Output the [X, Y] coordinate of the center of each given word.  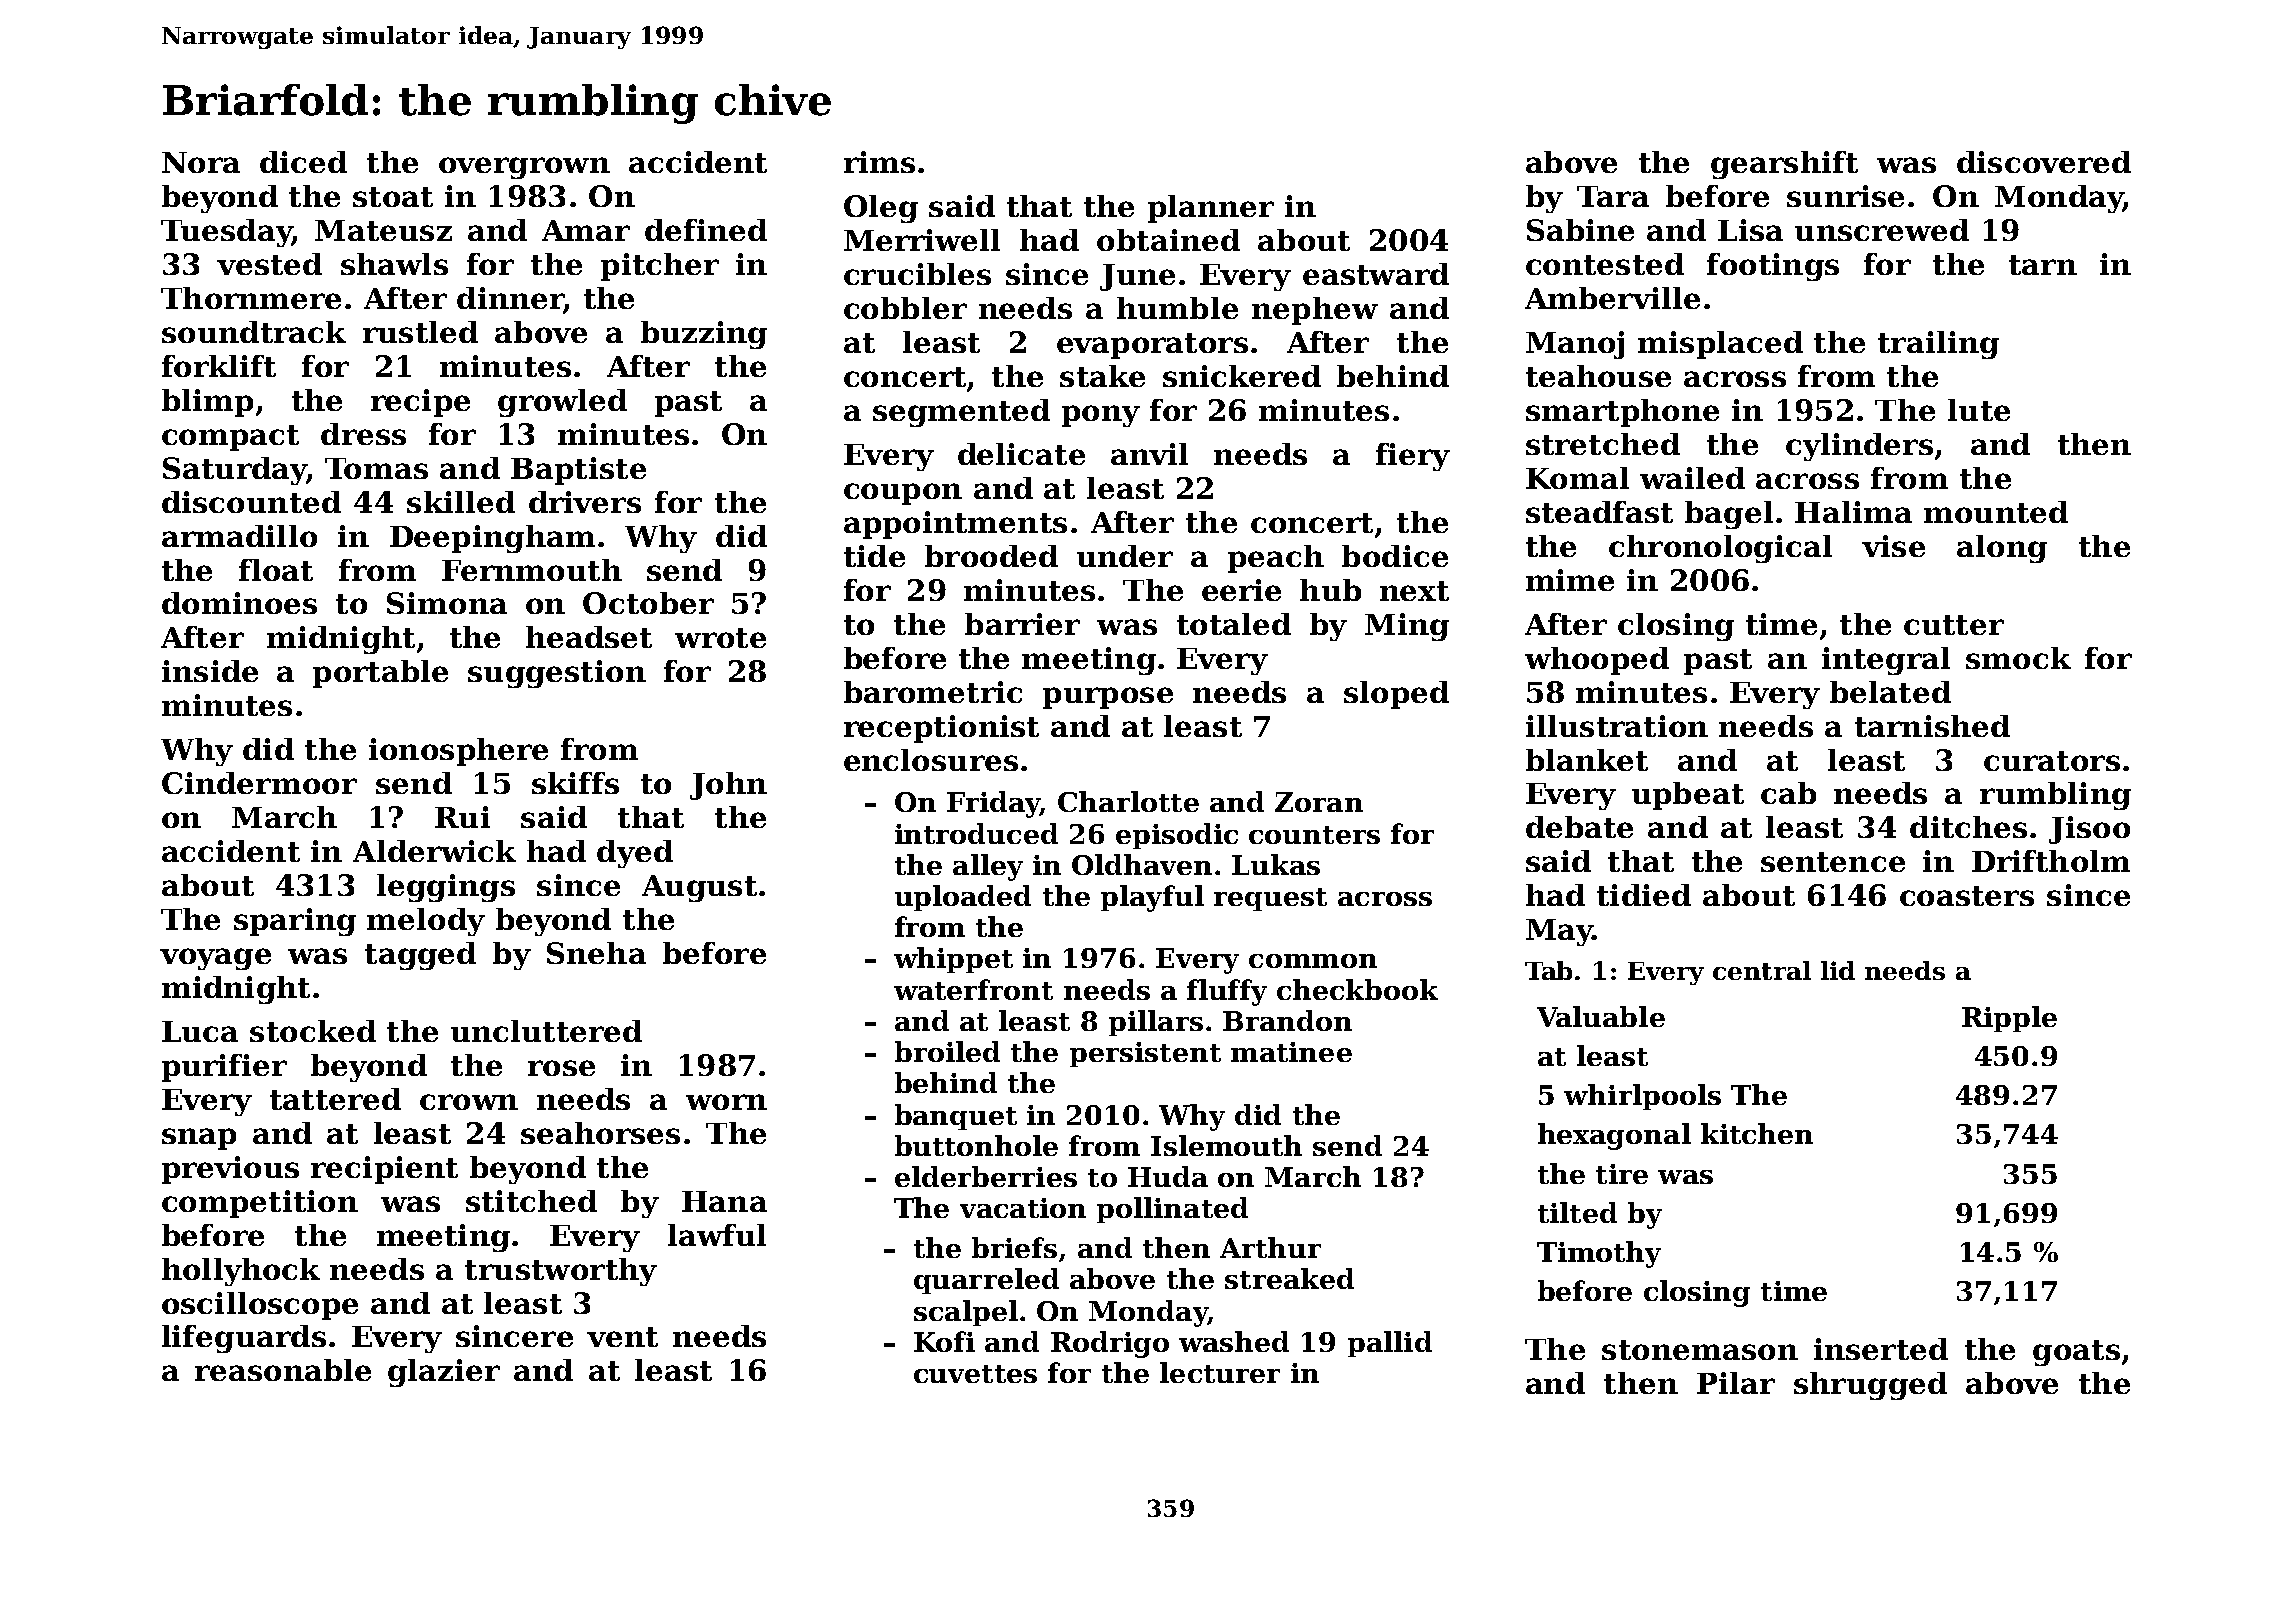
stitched [531, 1201]
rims [879, 162]
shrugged [1870, 1386]
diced [303, 162]
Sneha [596, 953]
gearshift [1784, 165]
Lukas [1276, 864]
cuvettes [975, 1374]
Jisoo [2089, 830]
